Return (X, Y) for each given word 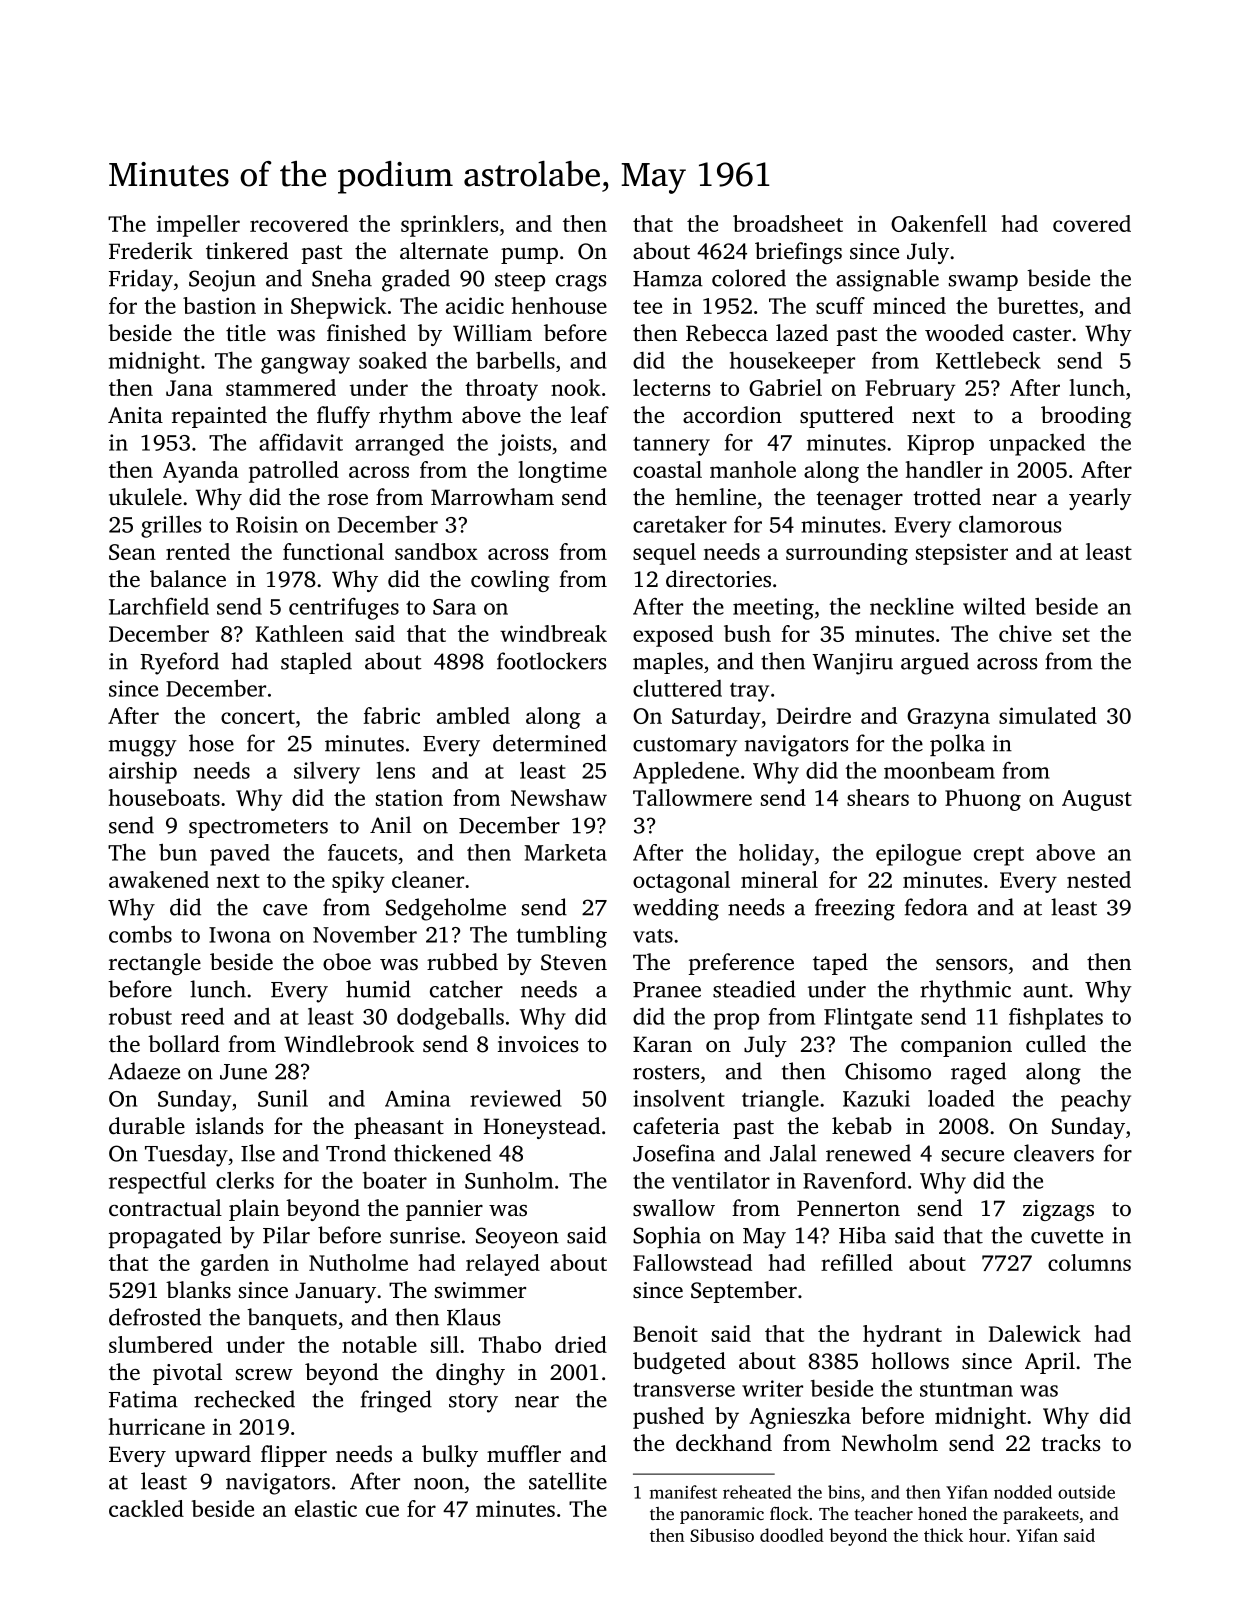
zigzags (1058, 1210)
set (1076, 635)
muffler (524, 1453)
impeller (198, 226)
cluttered (677, 688)
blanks (198, 1289)
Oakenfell (939, 223)
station (409, 797)
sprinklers (450, 226)
